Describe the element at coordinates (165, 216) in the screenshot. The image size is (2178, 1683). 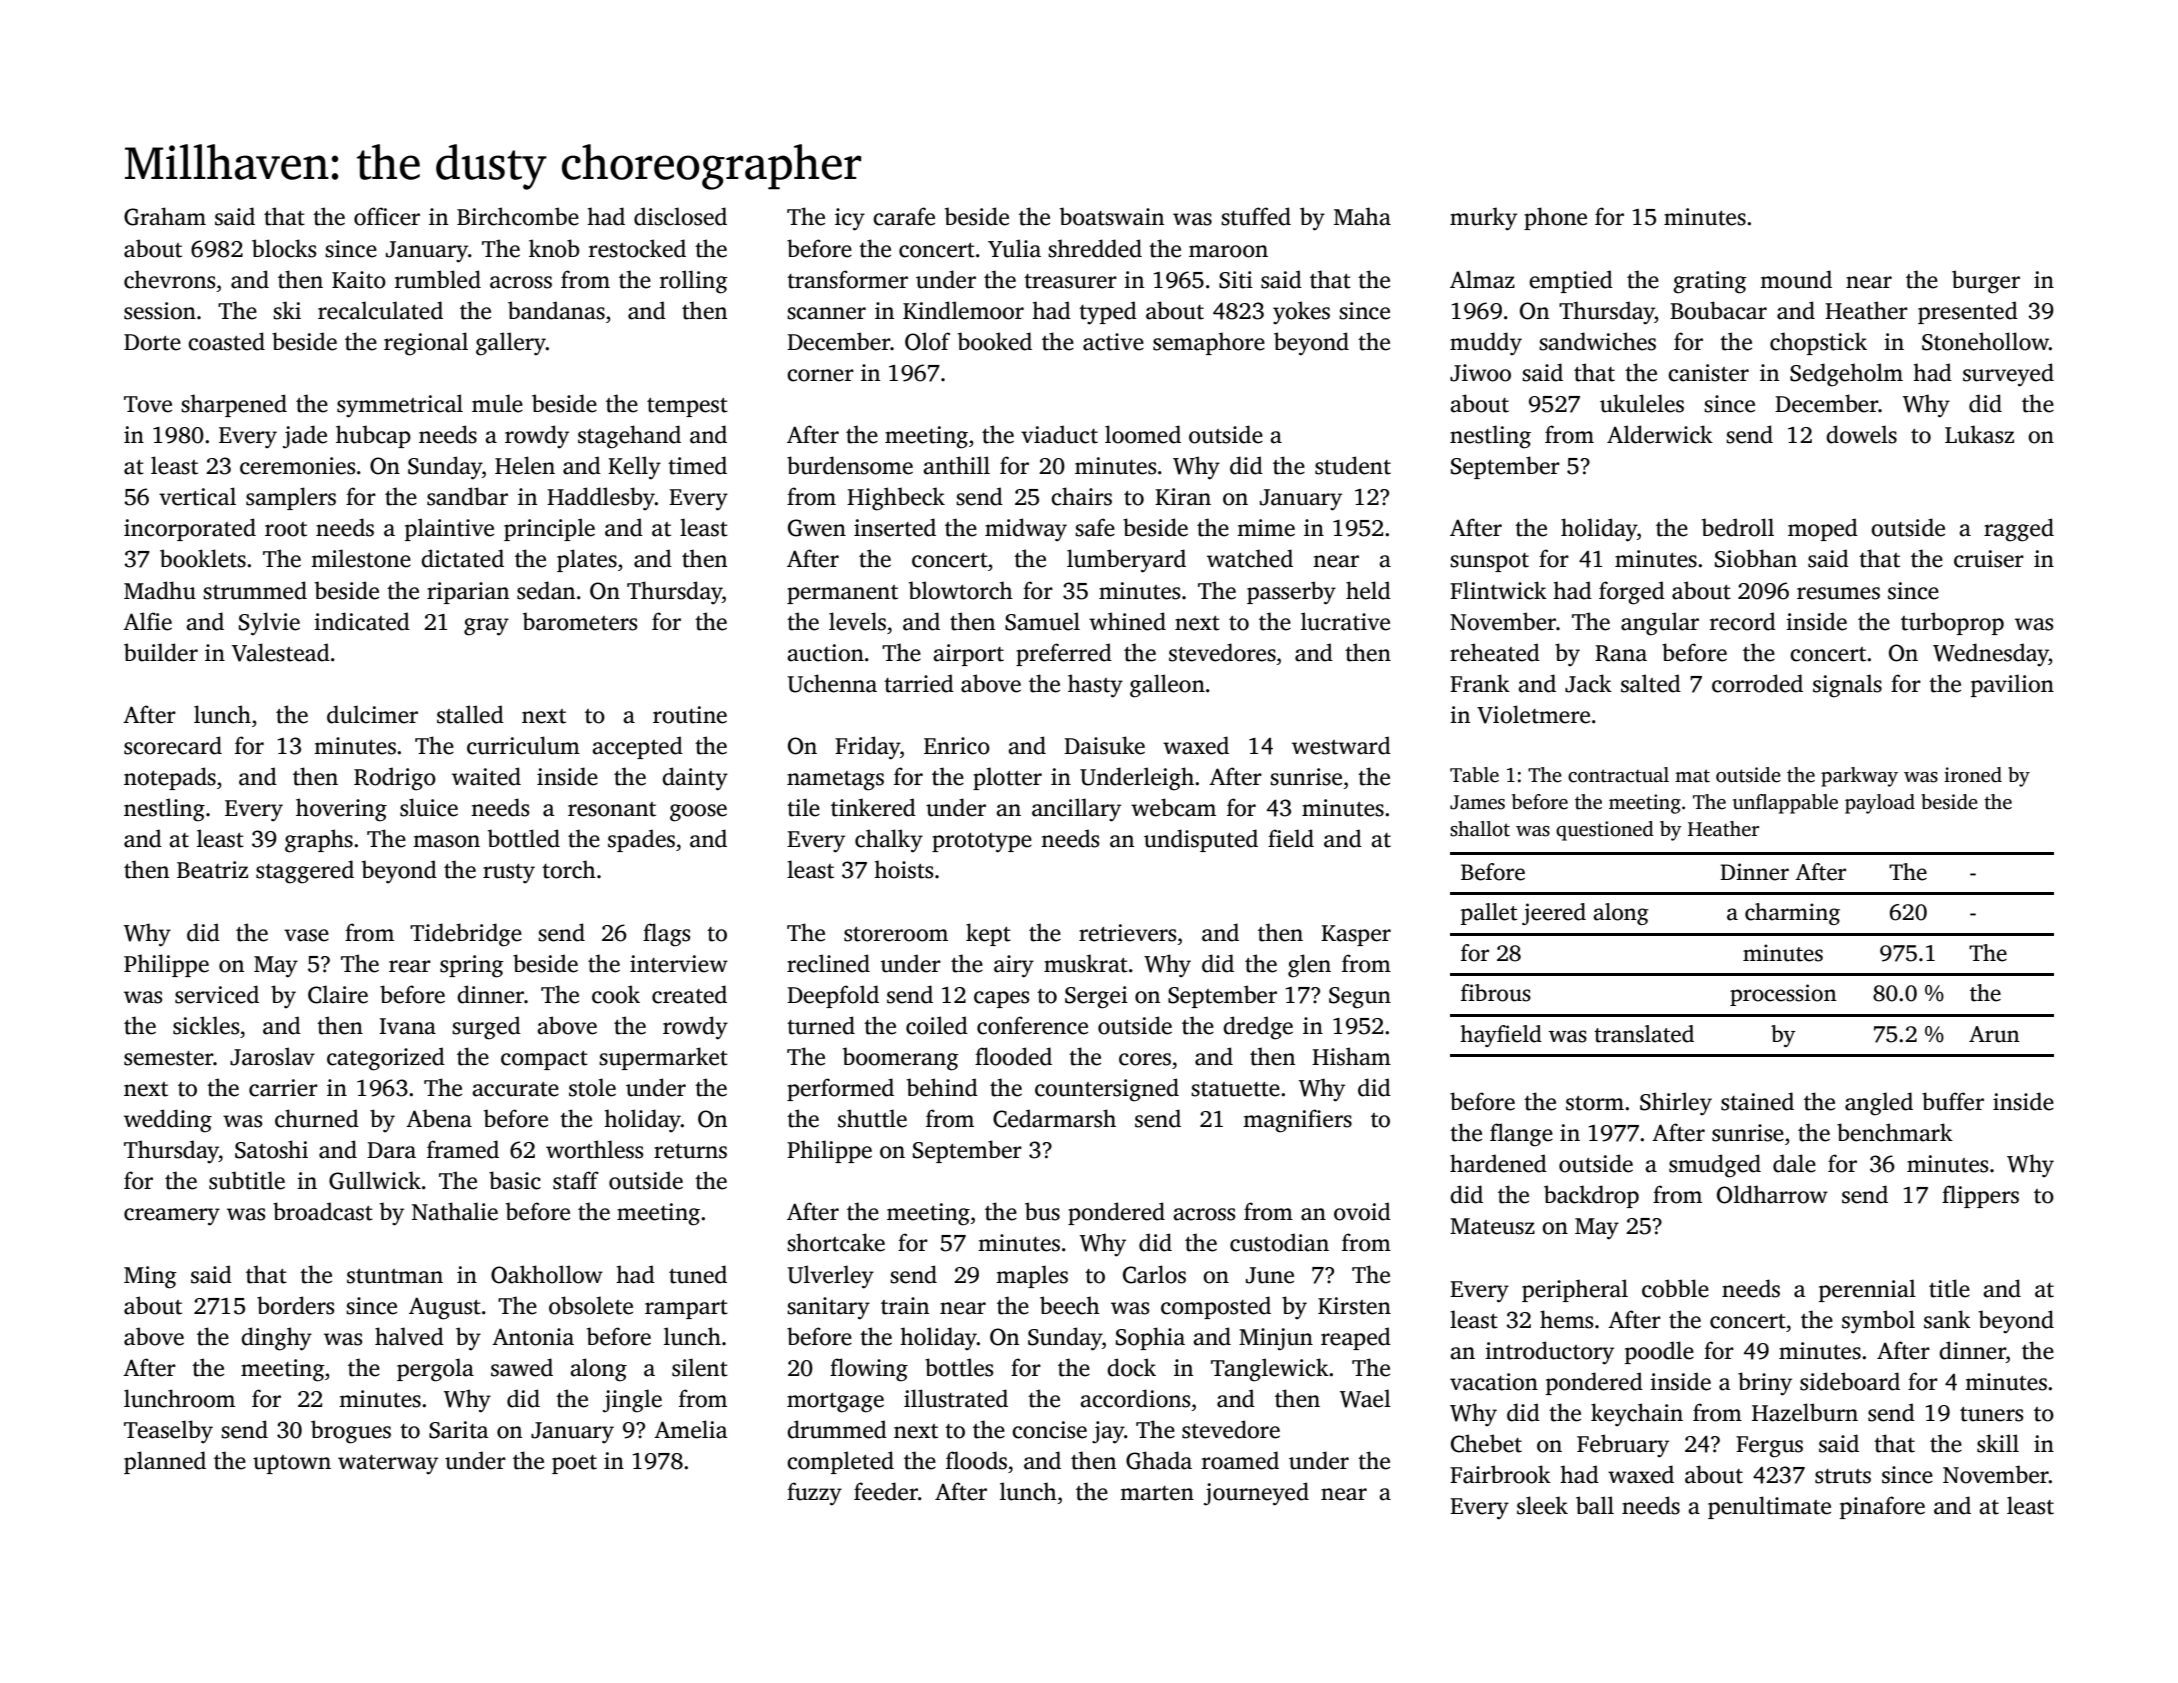
I see `Graham` at that location.
